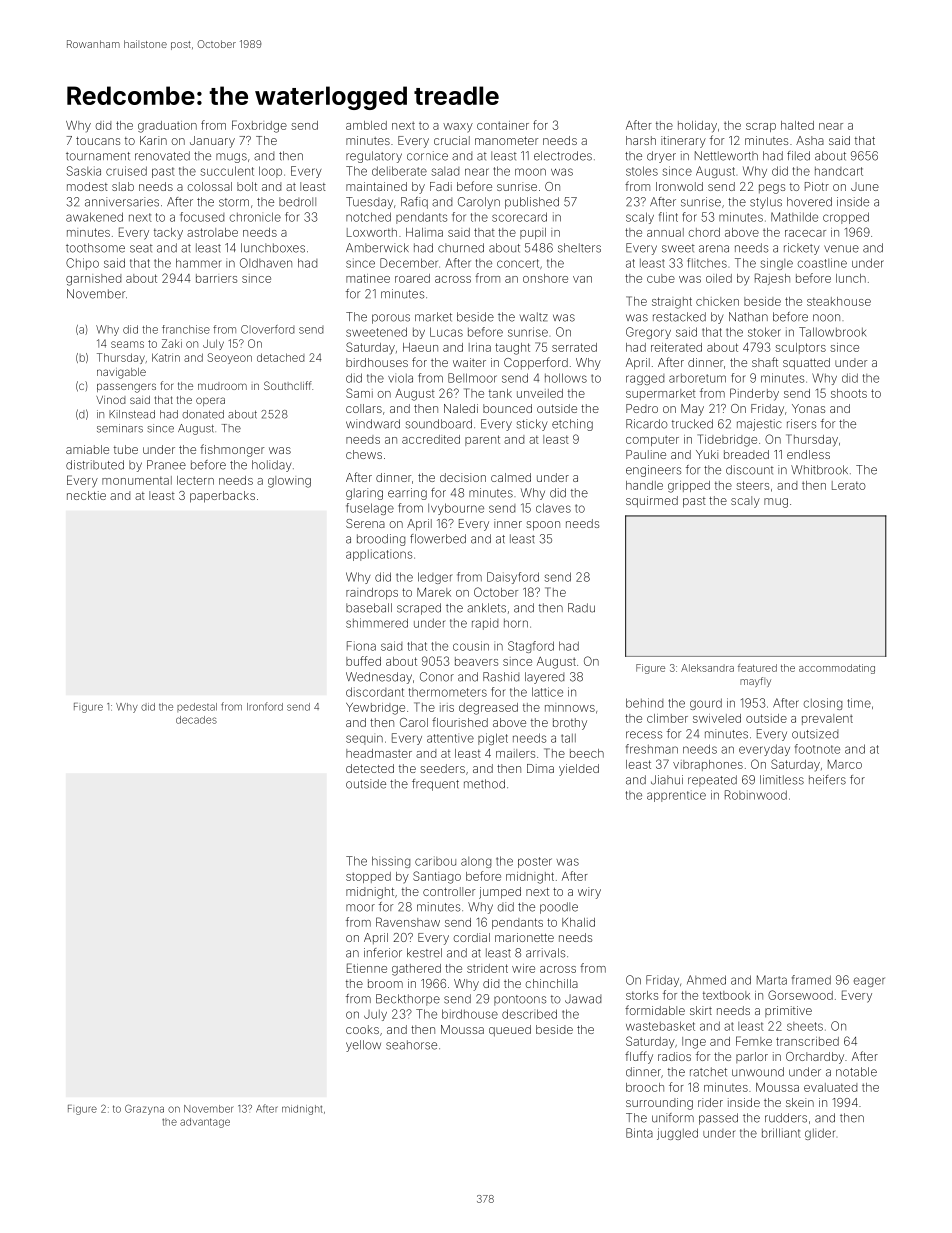 The height and width of the screenshot is (1233, 952). What do you see at coordinates (367, 968) in the screenshot?
I see `Etienne` at bounding box center [367, 968].
